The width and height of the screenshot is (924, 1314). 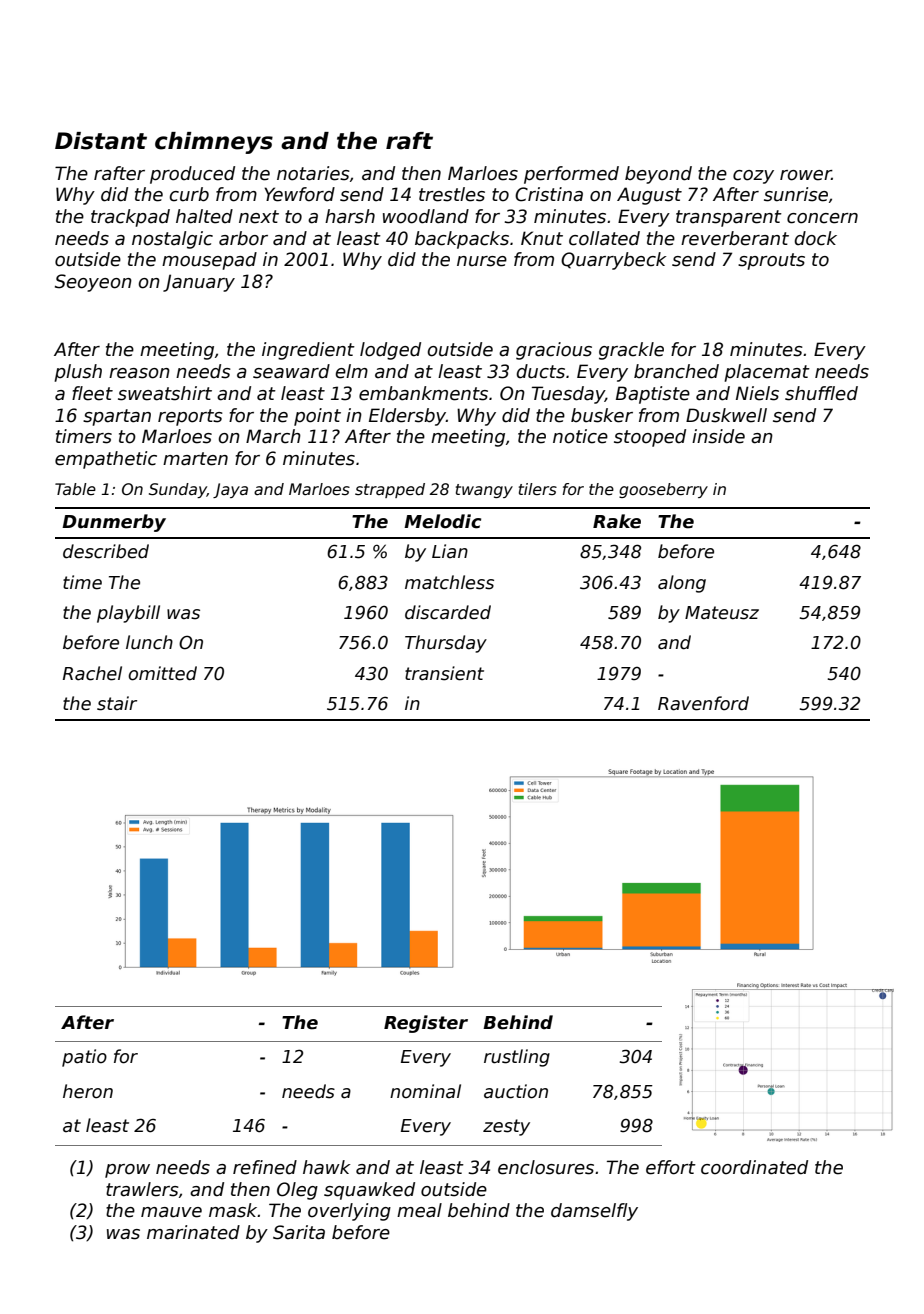 I want to click on Cristina, so click(x=549, y=194).
